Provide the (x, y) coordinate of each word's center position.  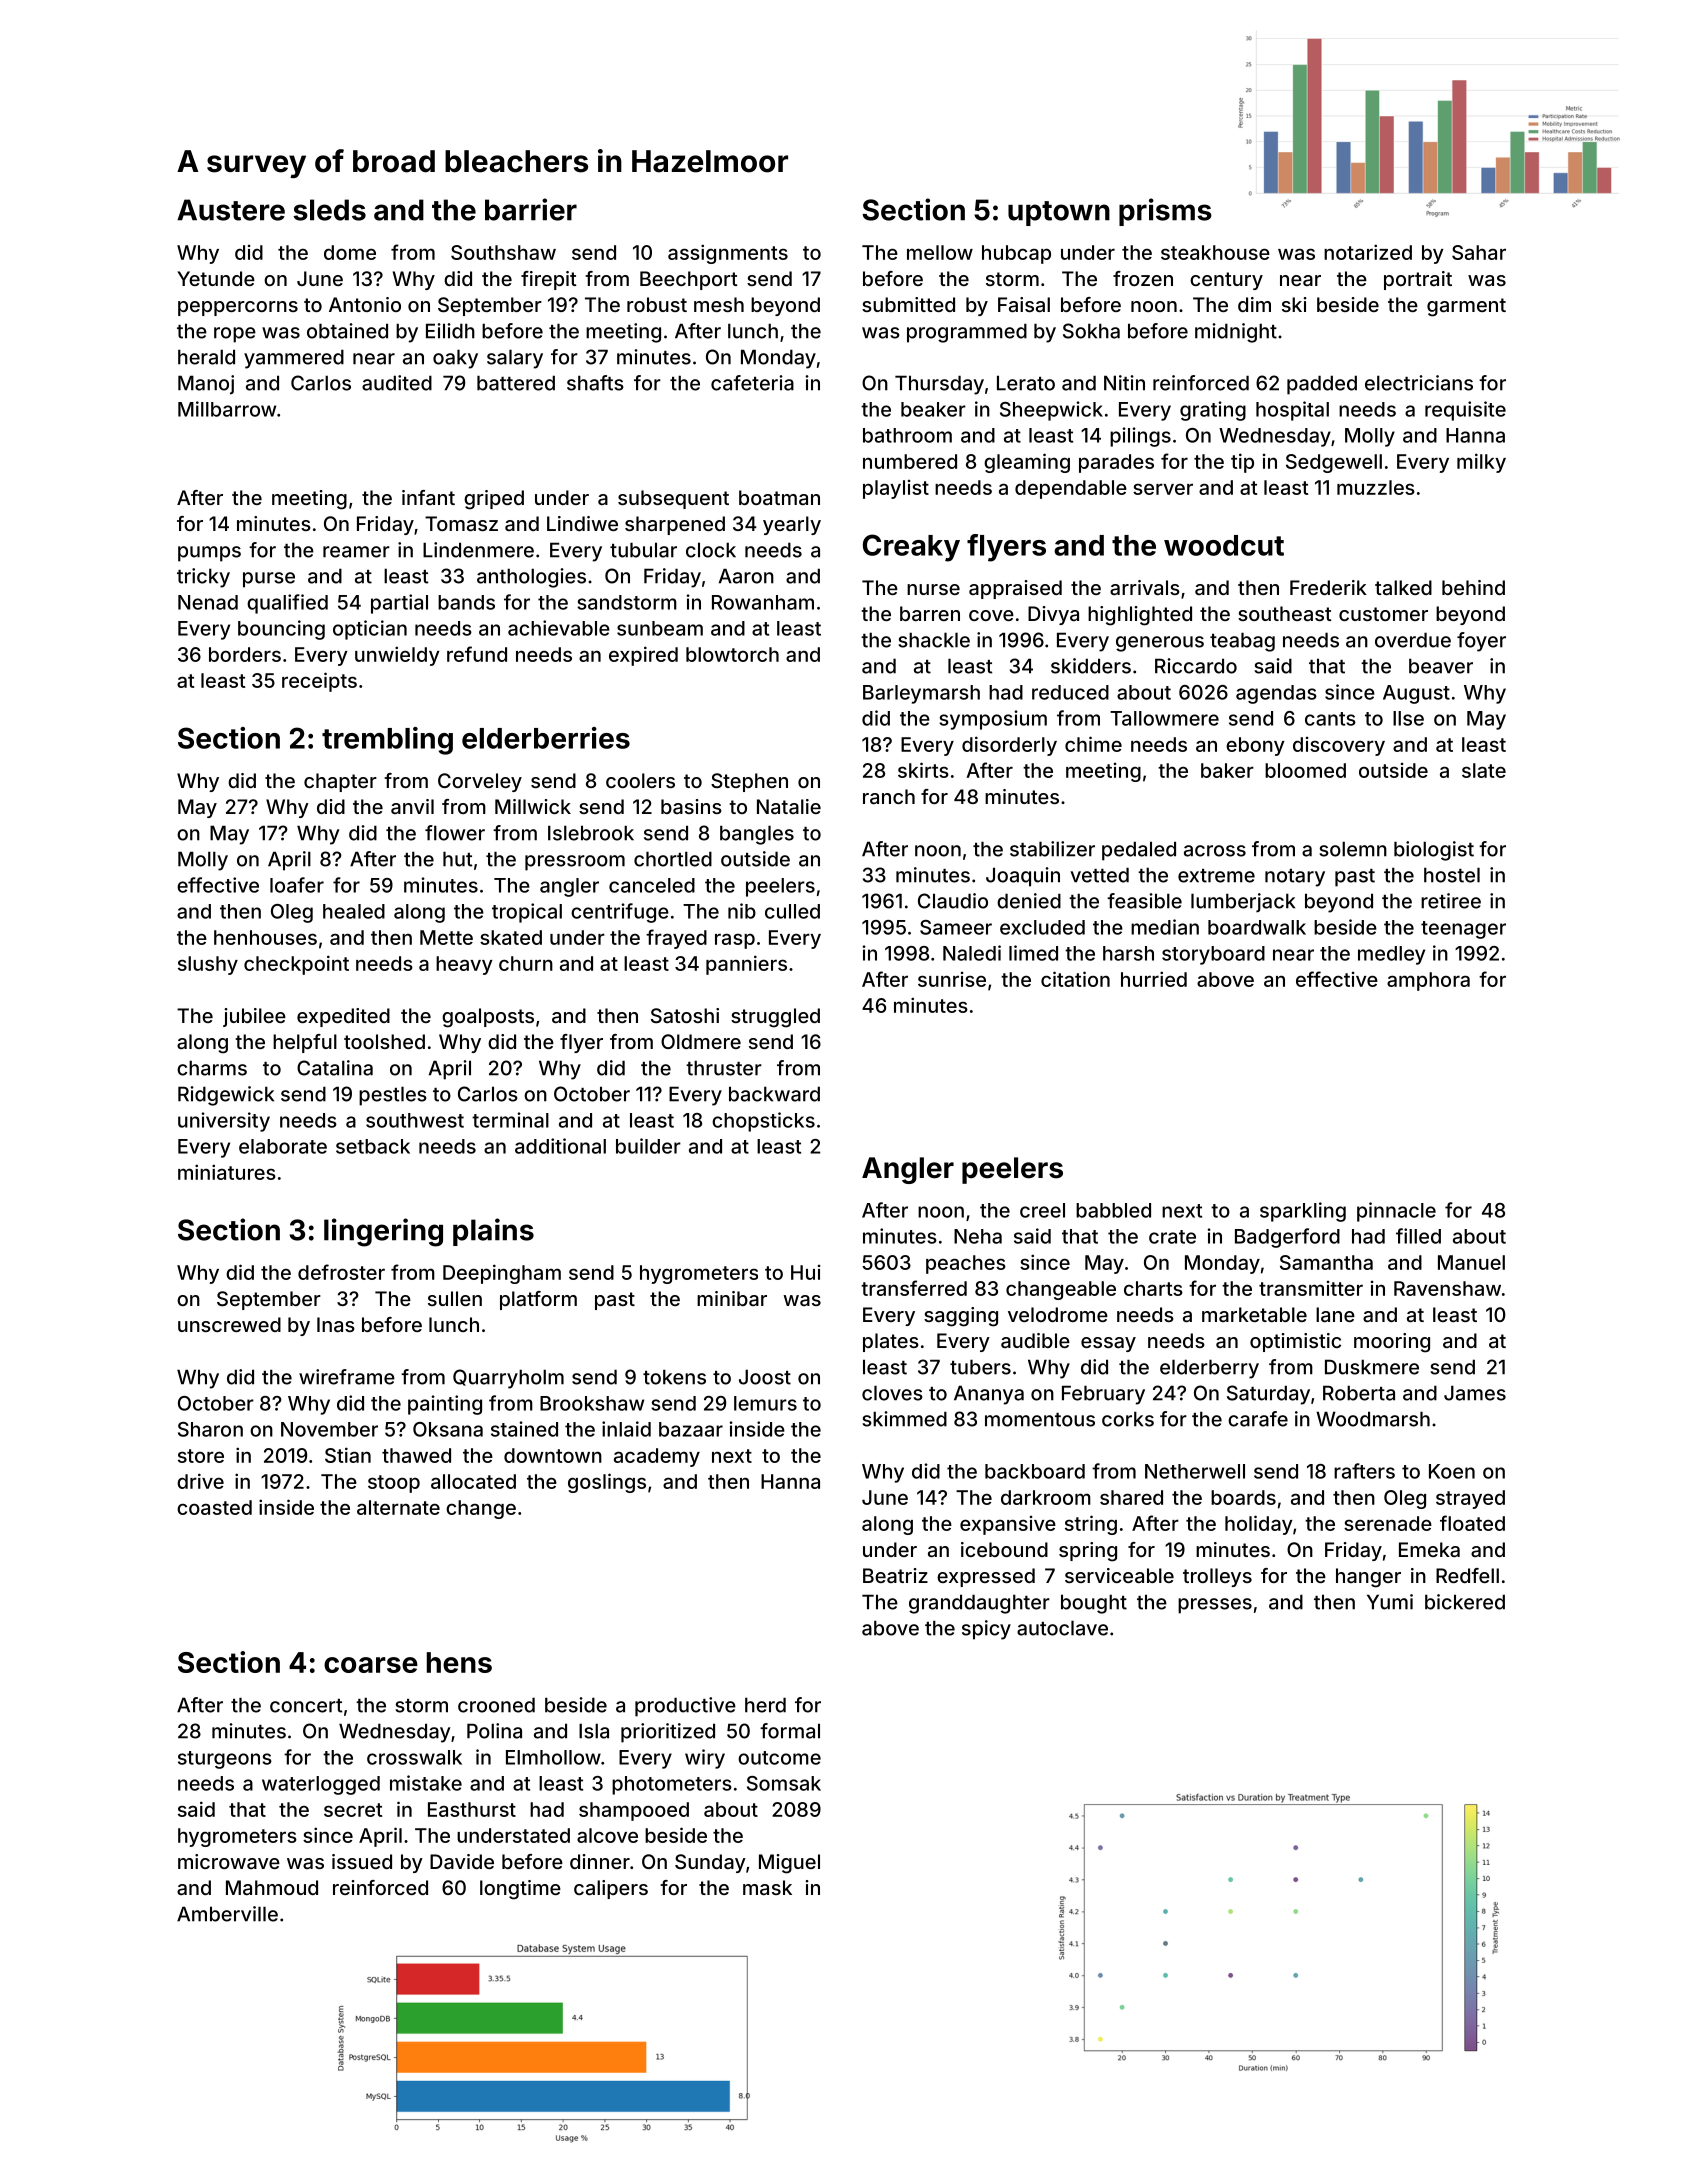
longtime (520, 1890)
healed (354, 911)
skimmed (904, 1419)
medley (1391, 955)
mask (767, 1887)
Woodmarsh (1373, 1419)
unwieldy (397, 656)
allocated (473, 1481)
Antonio (365, 304)
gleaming (1027, 463)
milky (1481, 463)
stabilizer (1052, 849)
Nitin (1124, 383)
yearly (792, 525)
